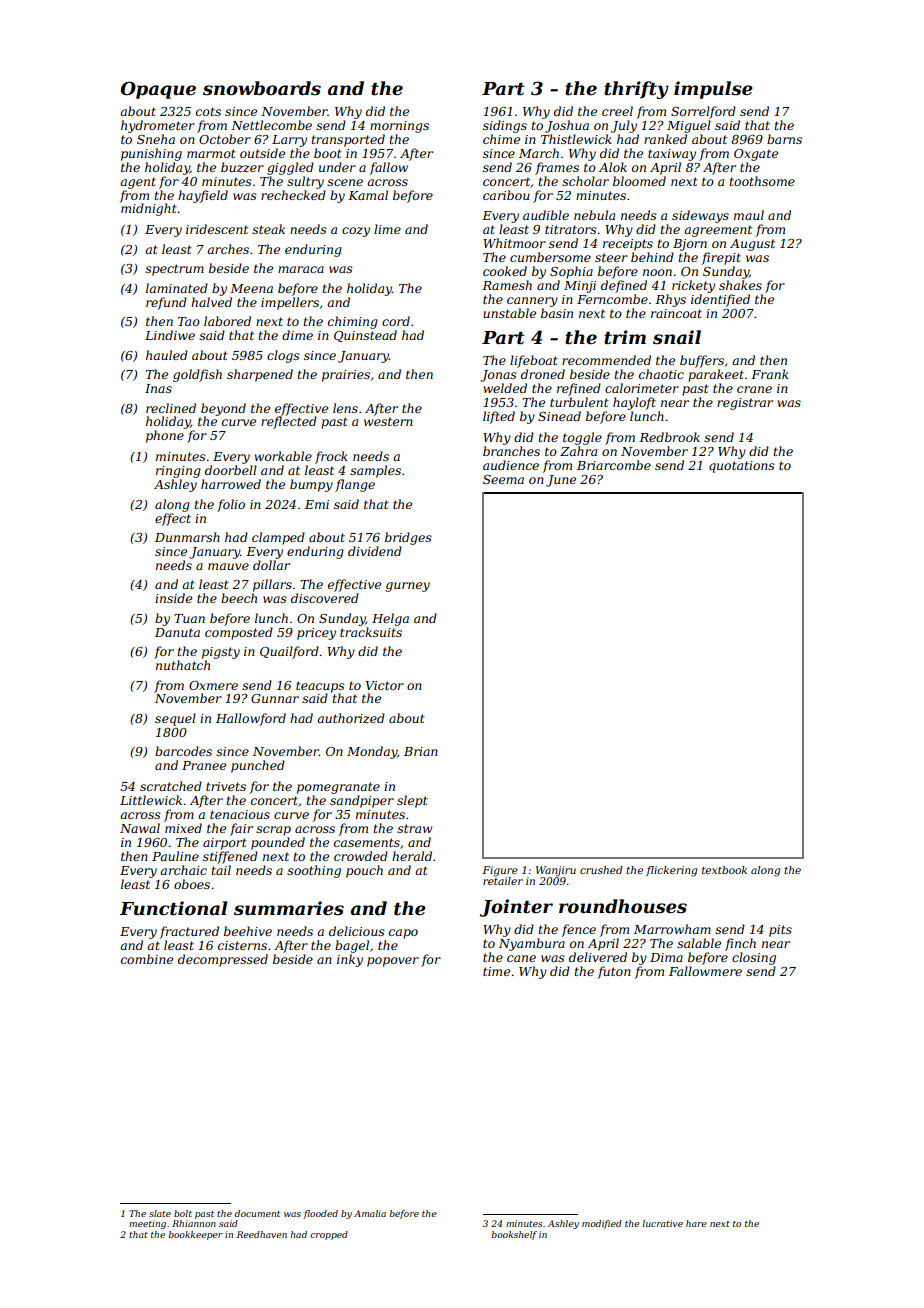 The height and width of the screenshot is (1308, 924). What do you see at coordinates (724, 870) in the screenshot?
I see `textbook` at bounding box center [724, 870].
